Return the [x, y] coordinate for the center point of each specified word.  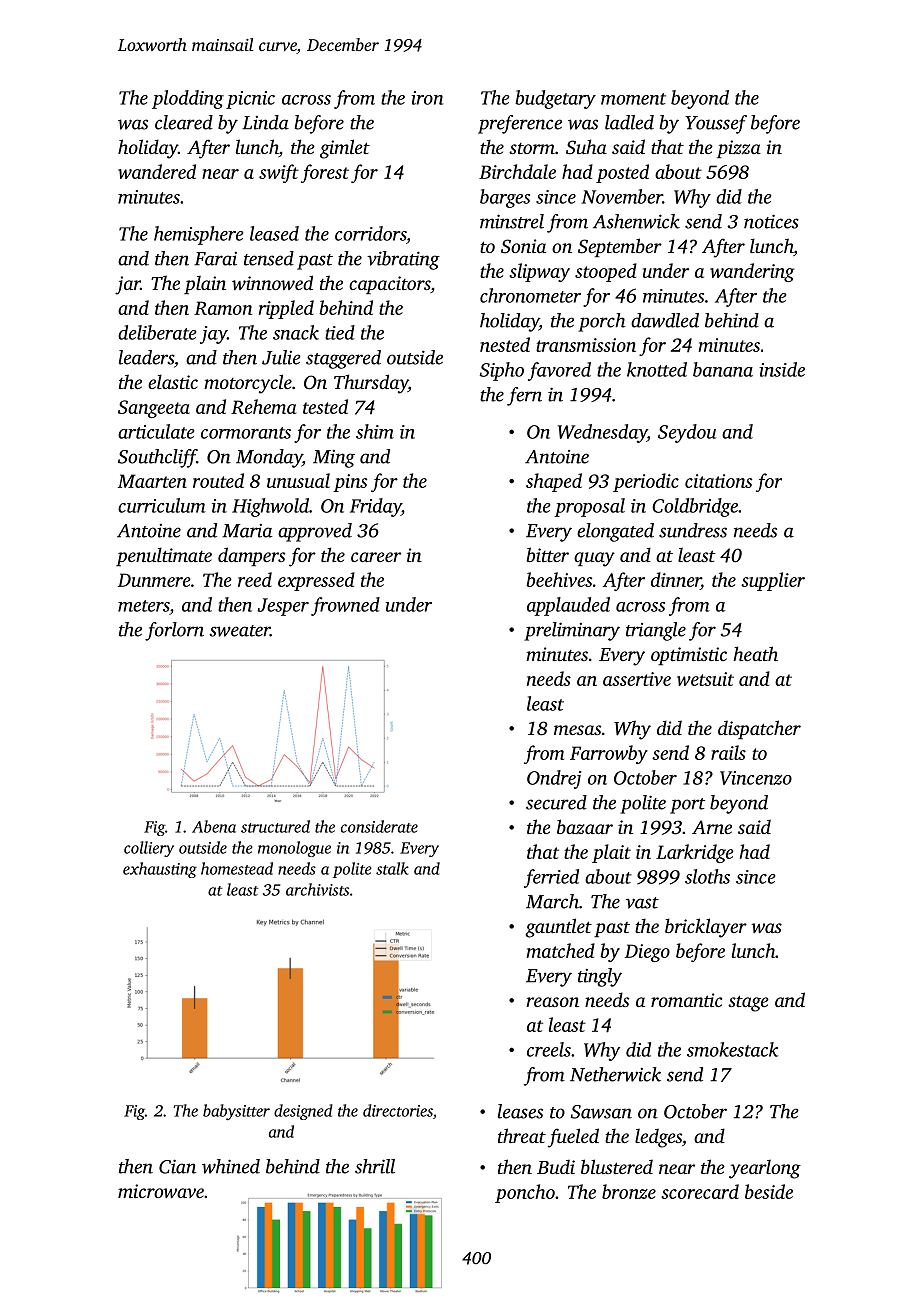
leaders [146, 357]
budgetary [555, 99]
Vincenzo [756, 778]
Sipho [502, 371]
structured [275, 826]
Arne [712, 827]
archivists [317, 889]
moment [633, 99]
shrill [375, 1166]
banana [723, 369]
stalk [392, 868]
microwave [161, 1191]
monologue [294, 849]
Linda [265, 122]
